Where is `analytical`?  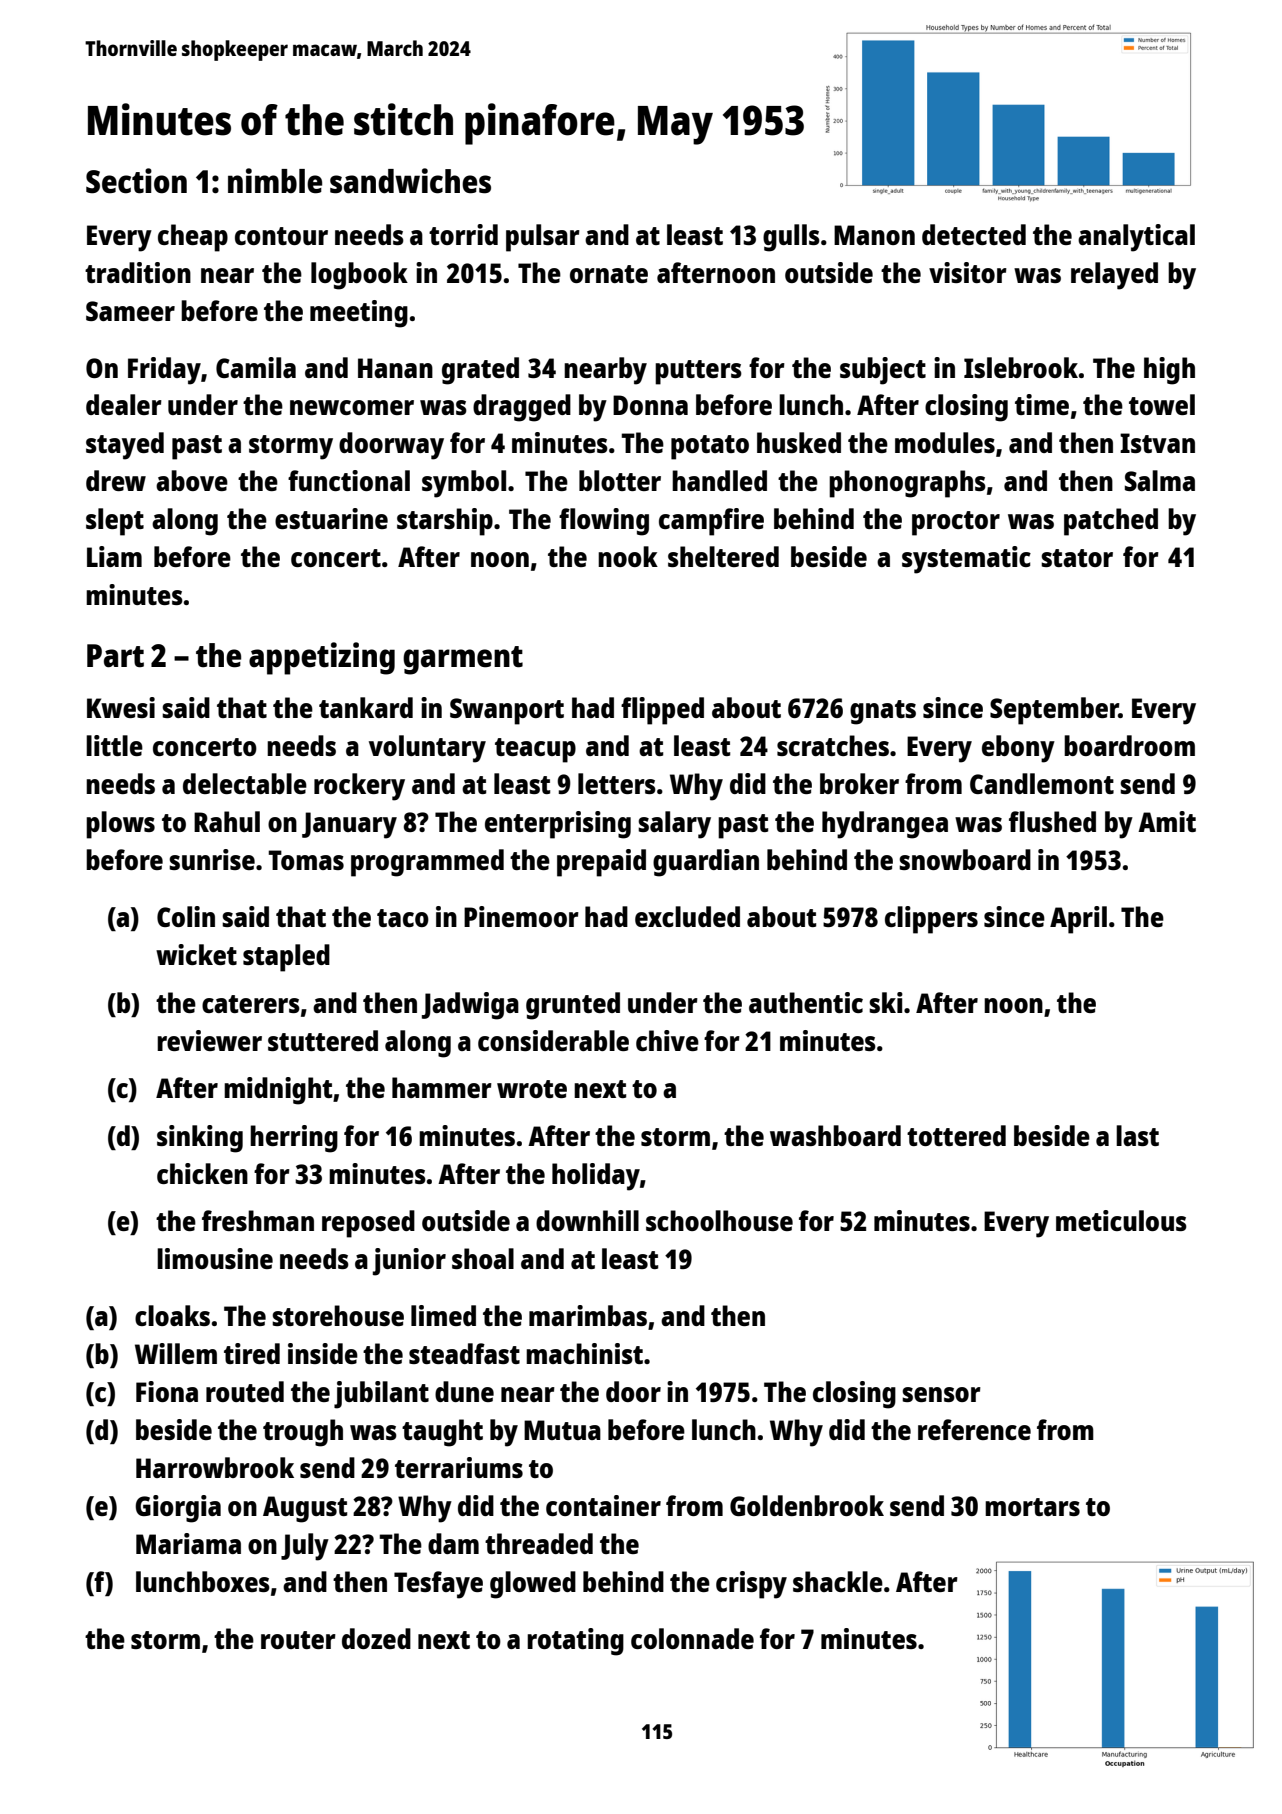 analytical is located at coordinates (1136, 238).
